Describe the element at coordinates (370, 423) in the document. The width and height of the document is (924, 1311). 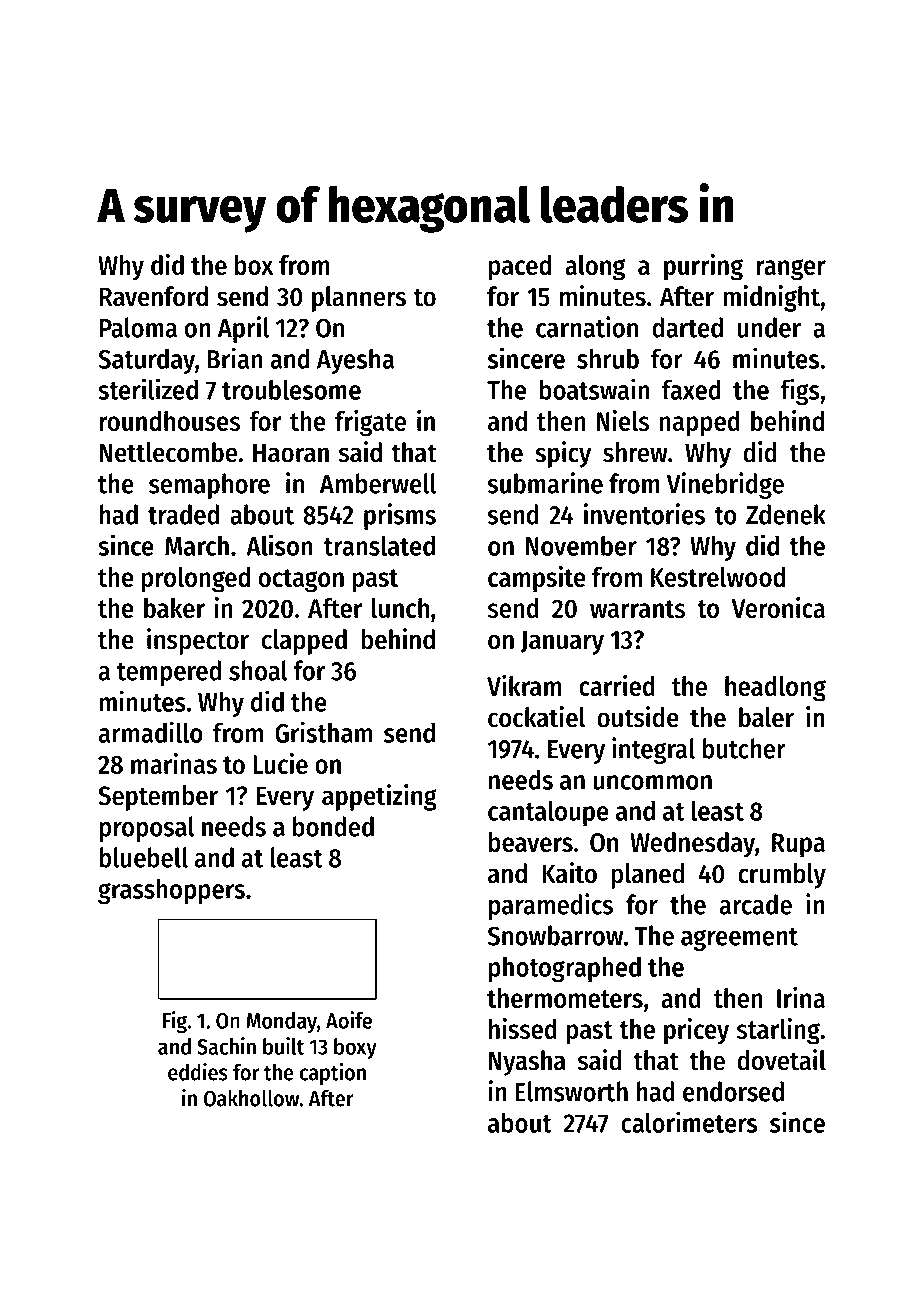
I see `frigate` at that location.
